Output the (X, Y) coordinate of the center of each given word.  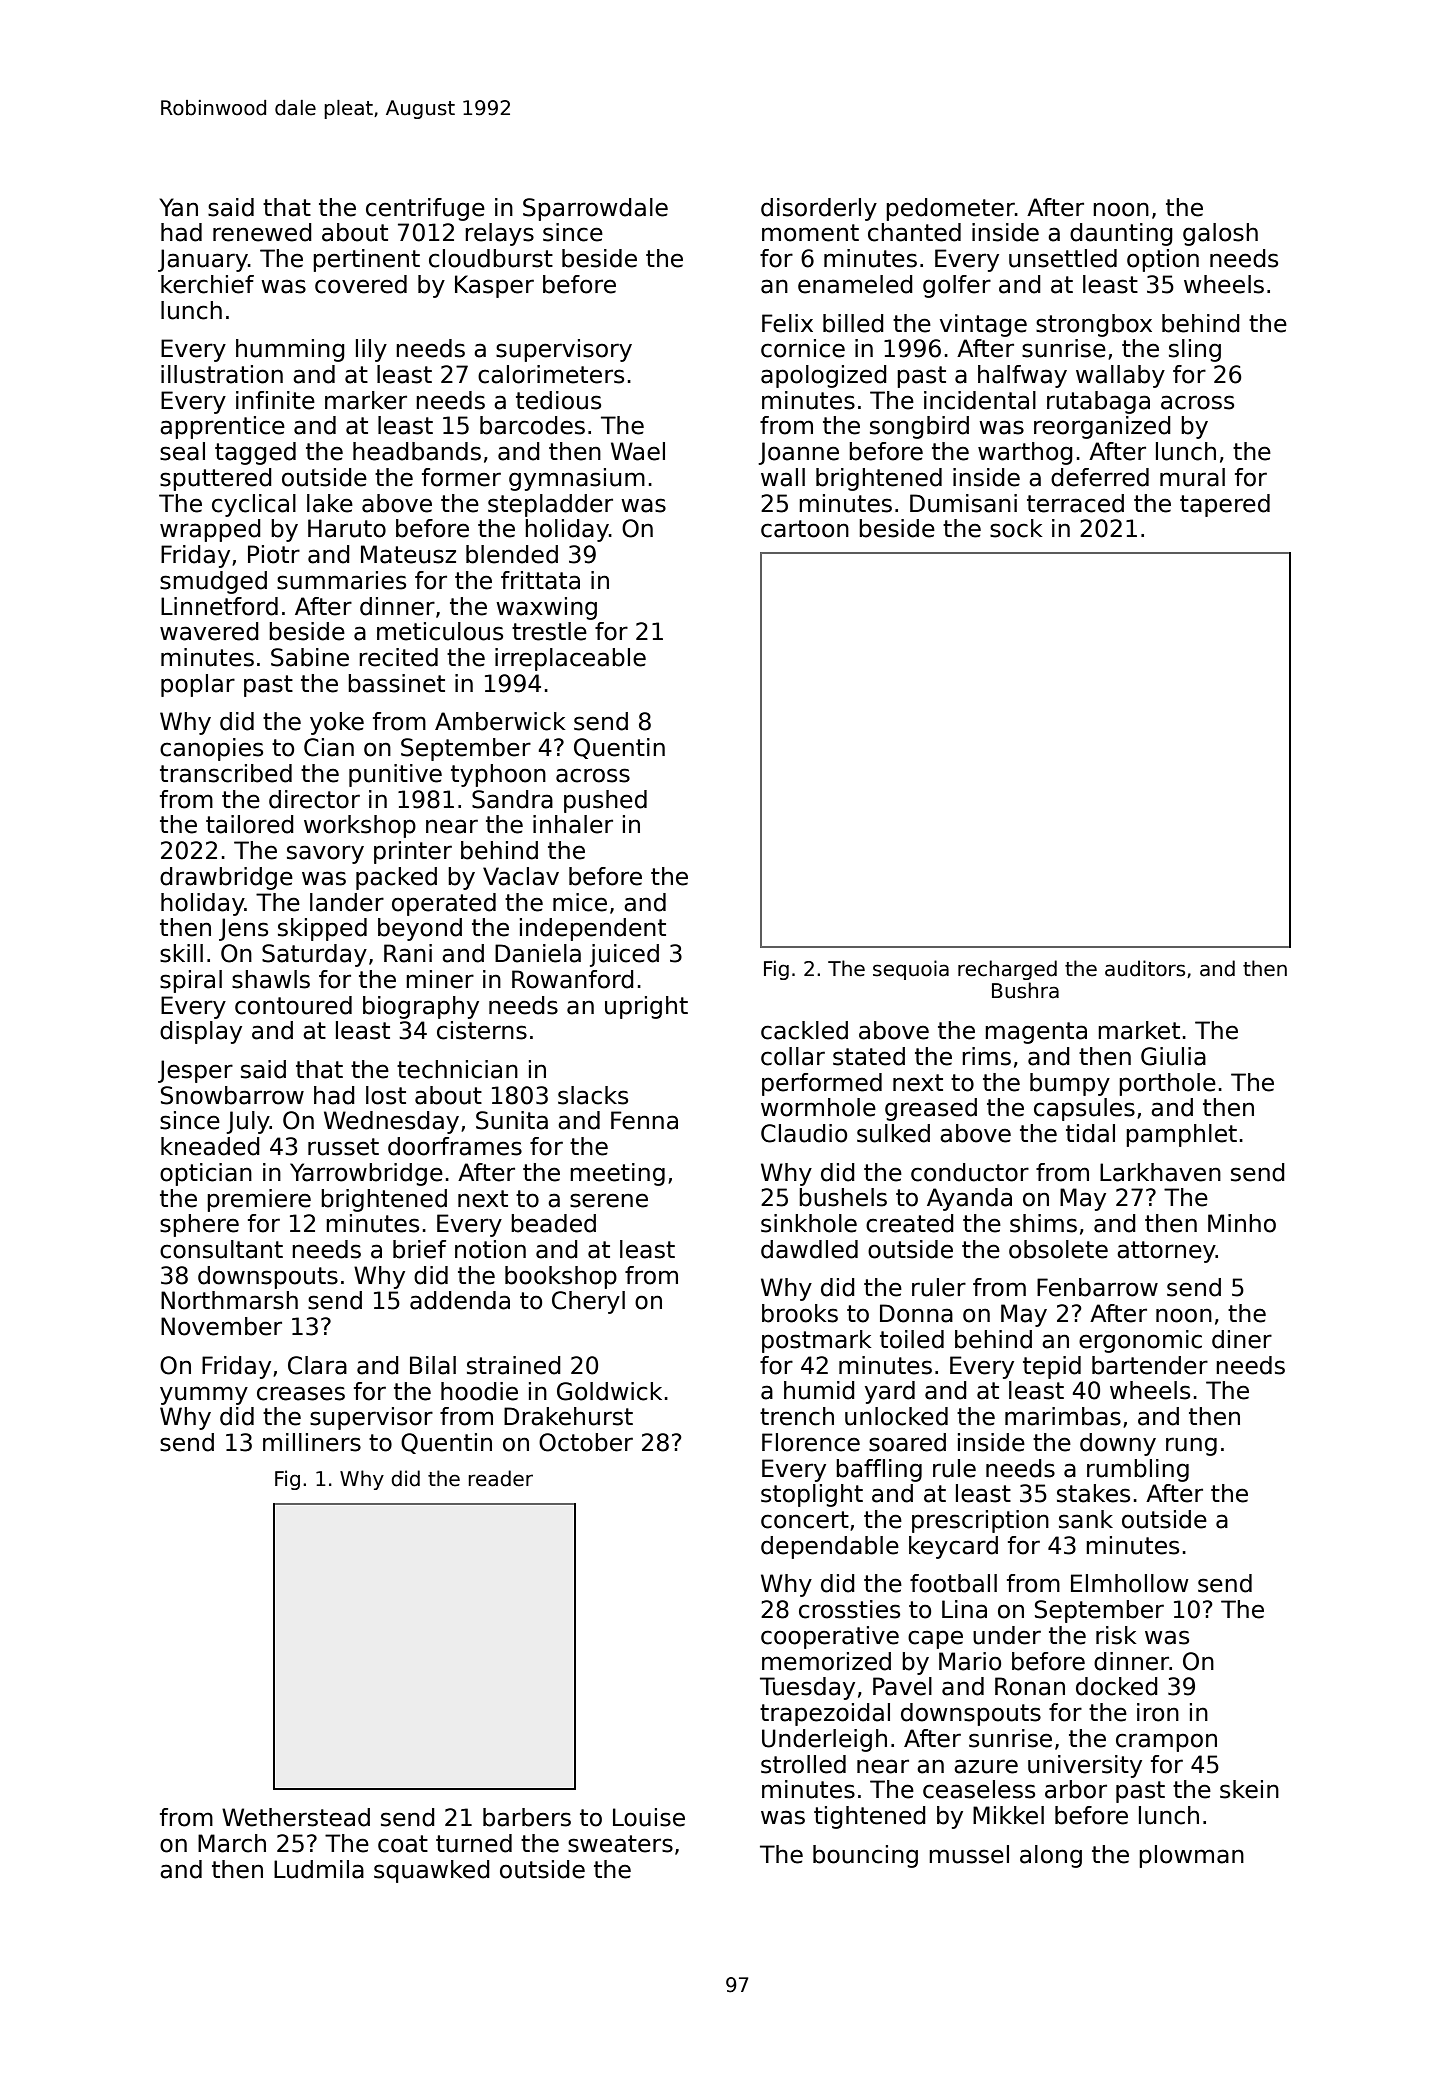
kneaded (210, 1146)
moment (810, 233)
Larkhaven (1160, 1172)
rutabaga (1098, 402)
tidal (1090, 1133)
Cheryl (588, 1302)
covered (361, 284)
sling (1195, 350)
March (232, 1843)
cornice (803, 348)
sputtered (216, 479)
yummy (204, 1395)
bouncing (865, 1856)
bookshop (561, 1277)
